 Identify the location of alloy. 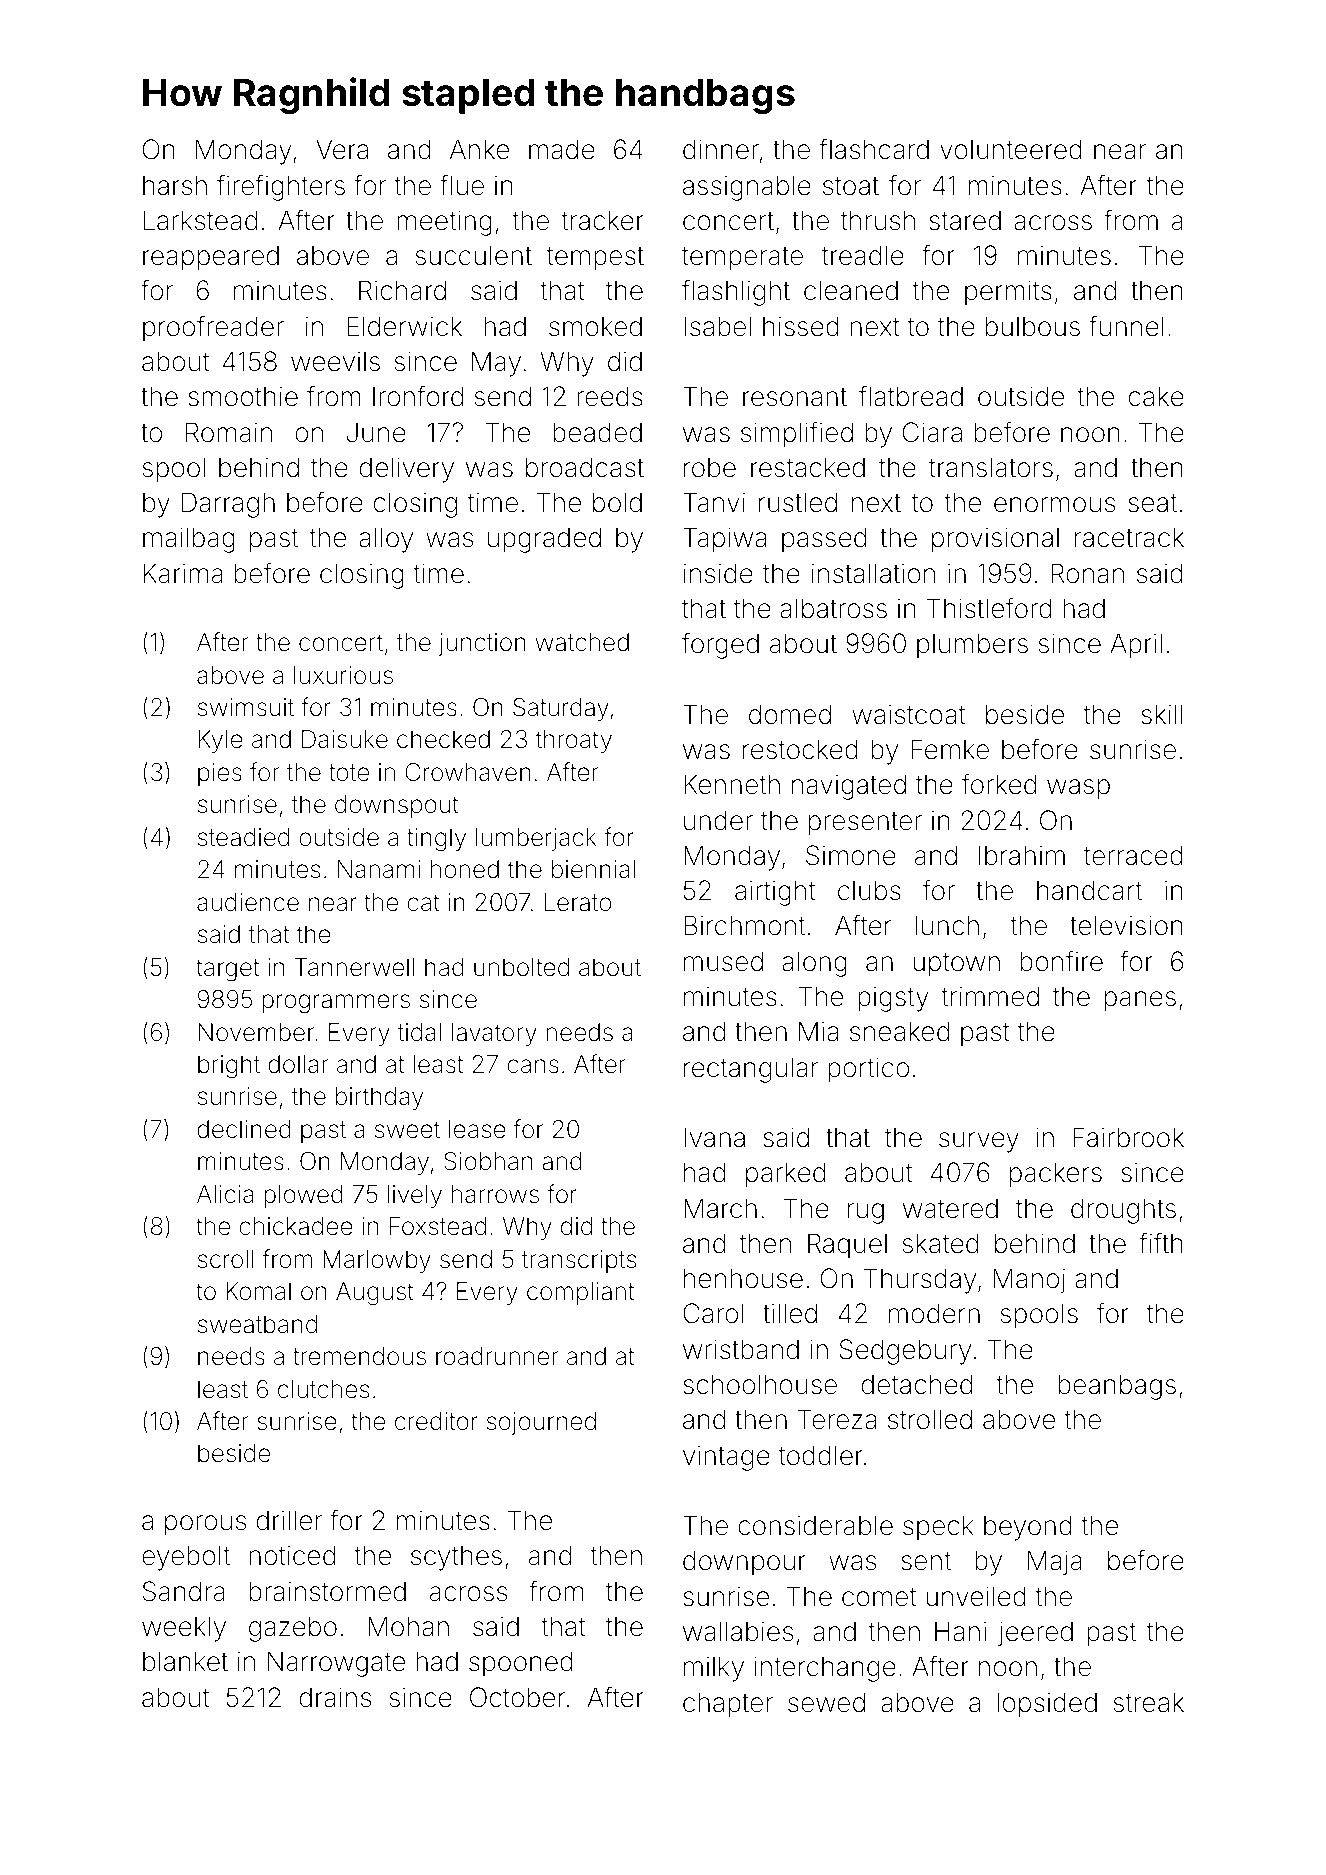
(386, 540).
